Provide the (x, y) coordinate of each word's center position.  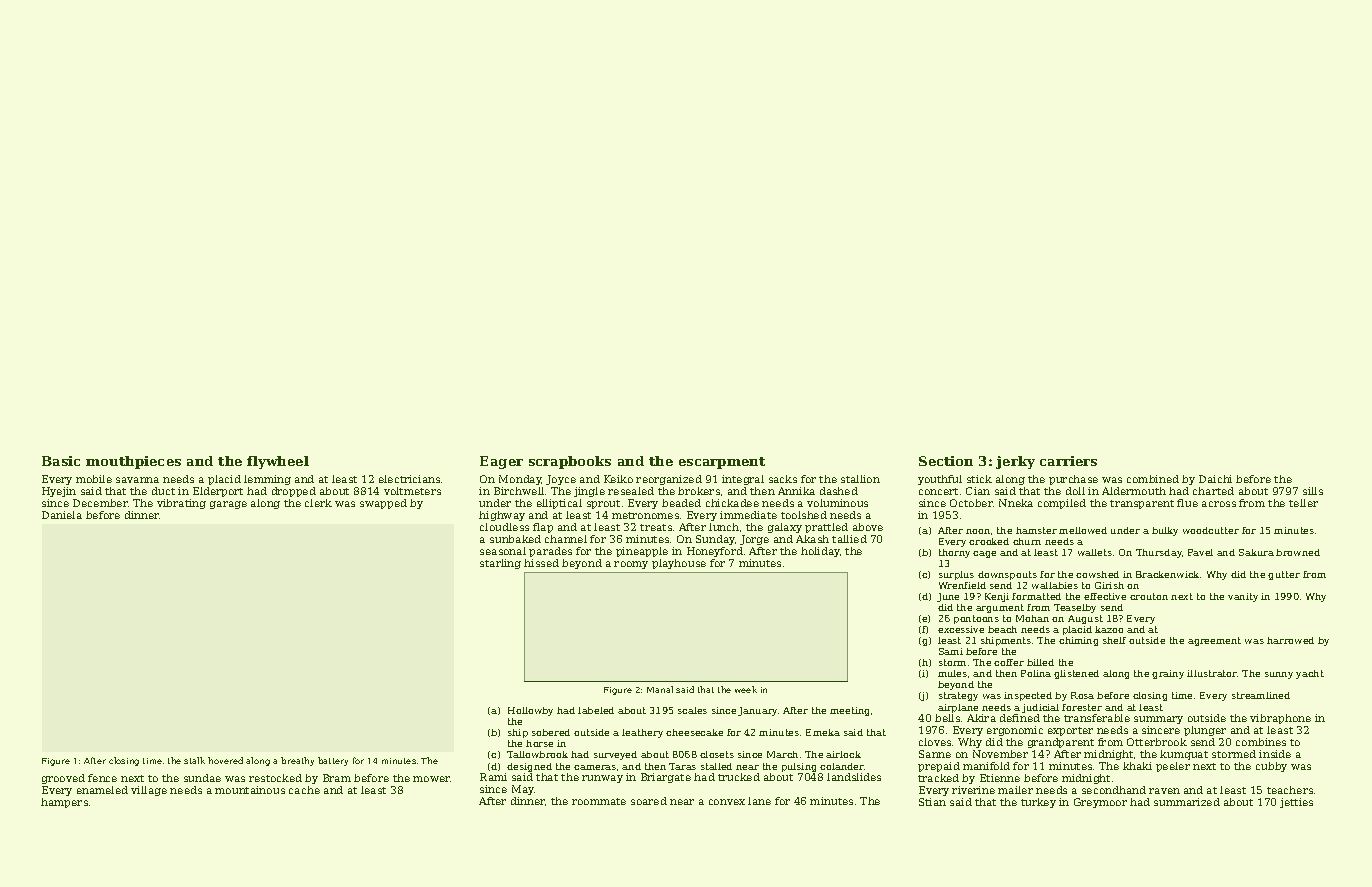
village (149, 791)
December (100, 503)
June (948, 597)
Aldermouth (1134, 491)
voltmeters (412, 491)
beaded (681, 503)
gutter (1284, 575)
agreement (1214, 641)
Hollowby (530, 711)
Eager (501, 462)
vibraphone (1280, 719)
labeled (596, 710)
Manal (660, 689)
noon (978, 531)
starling (500, 564)
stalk (194, 760)
